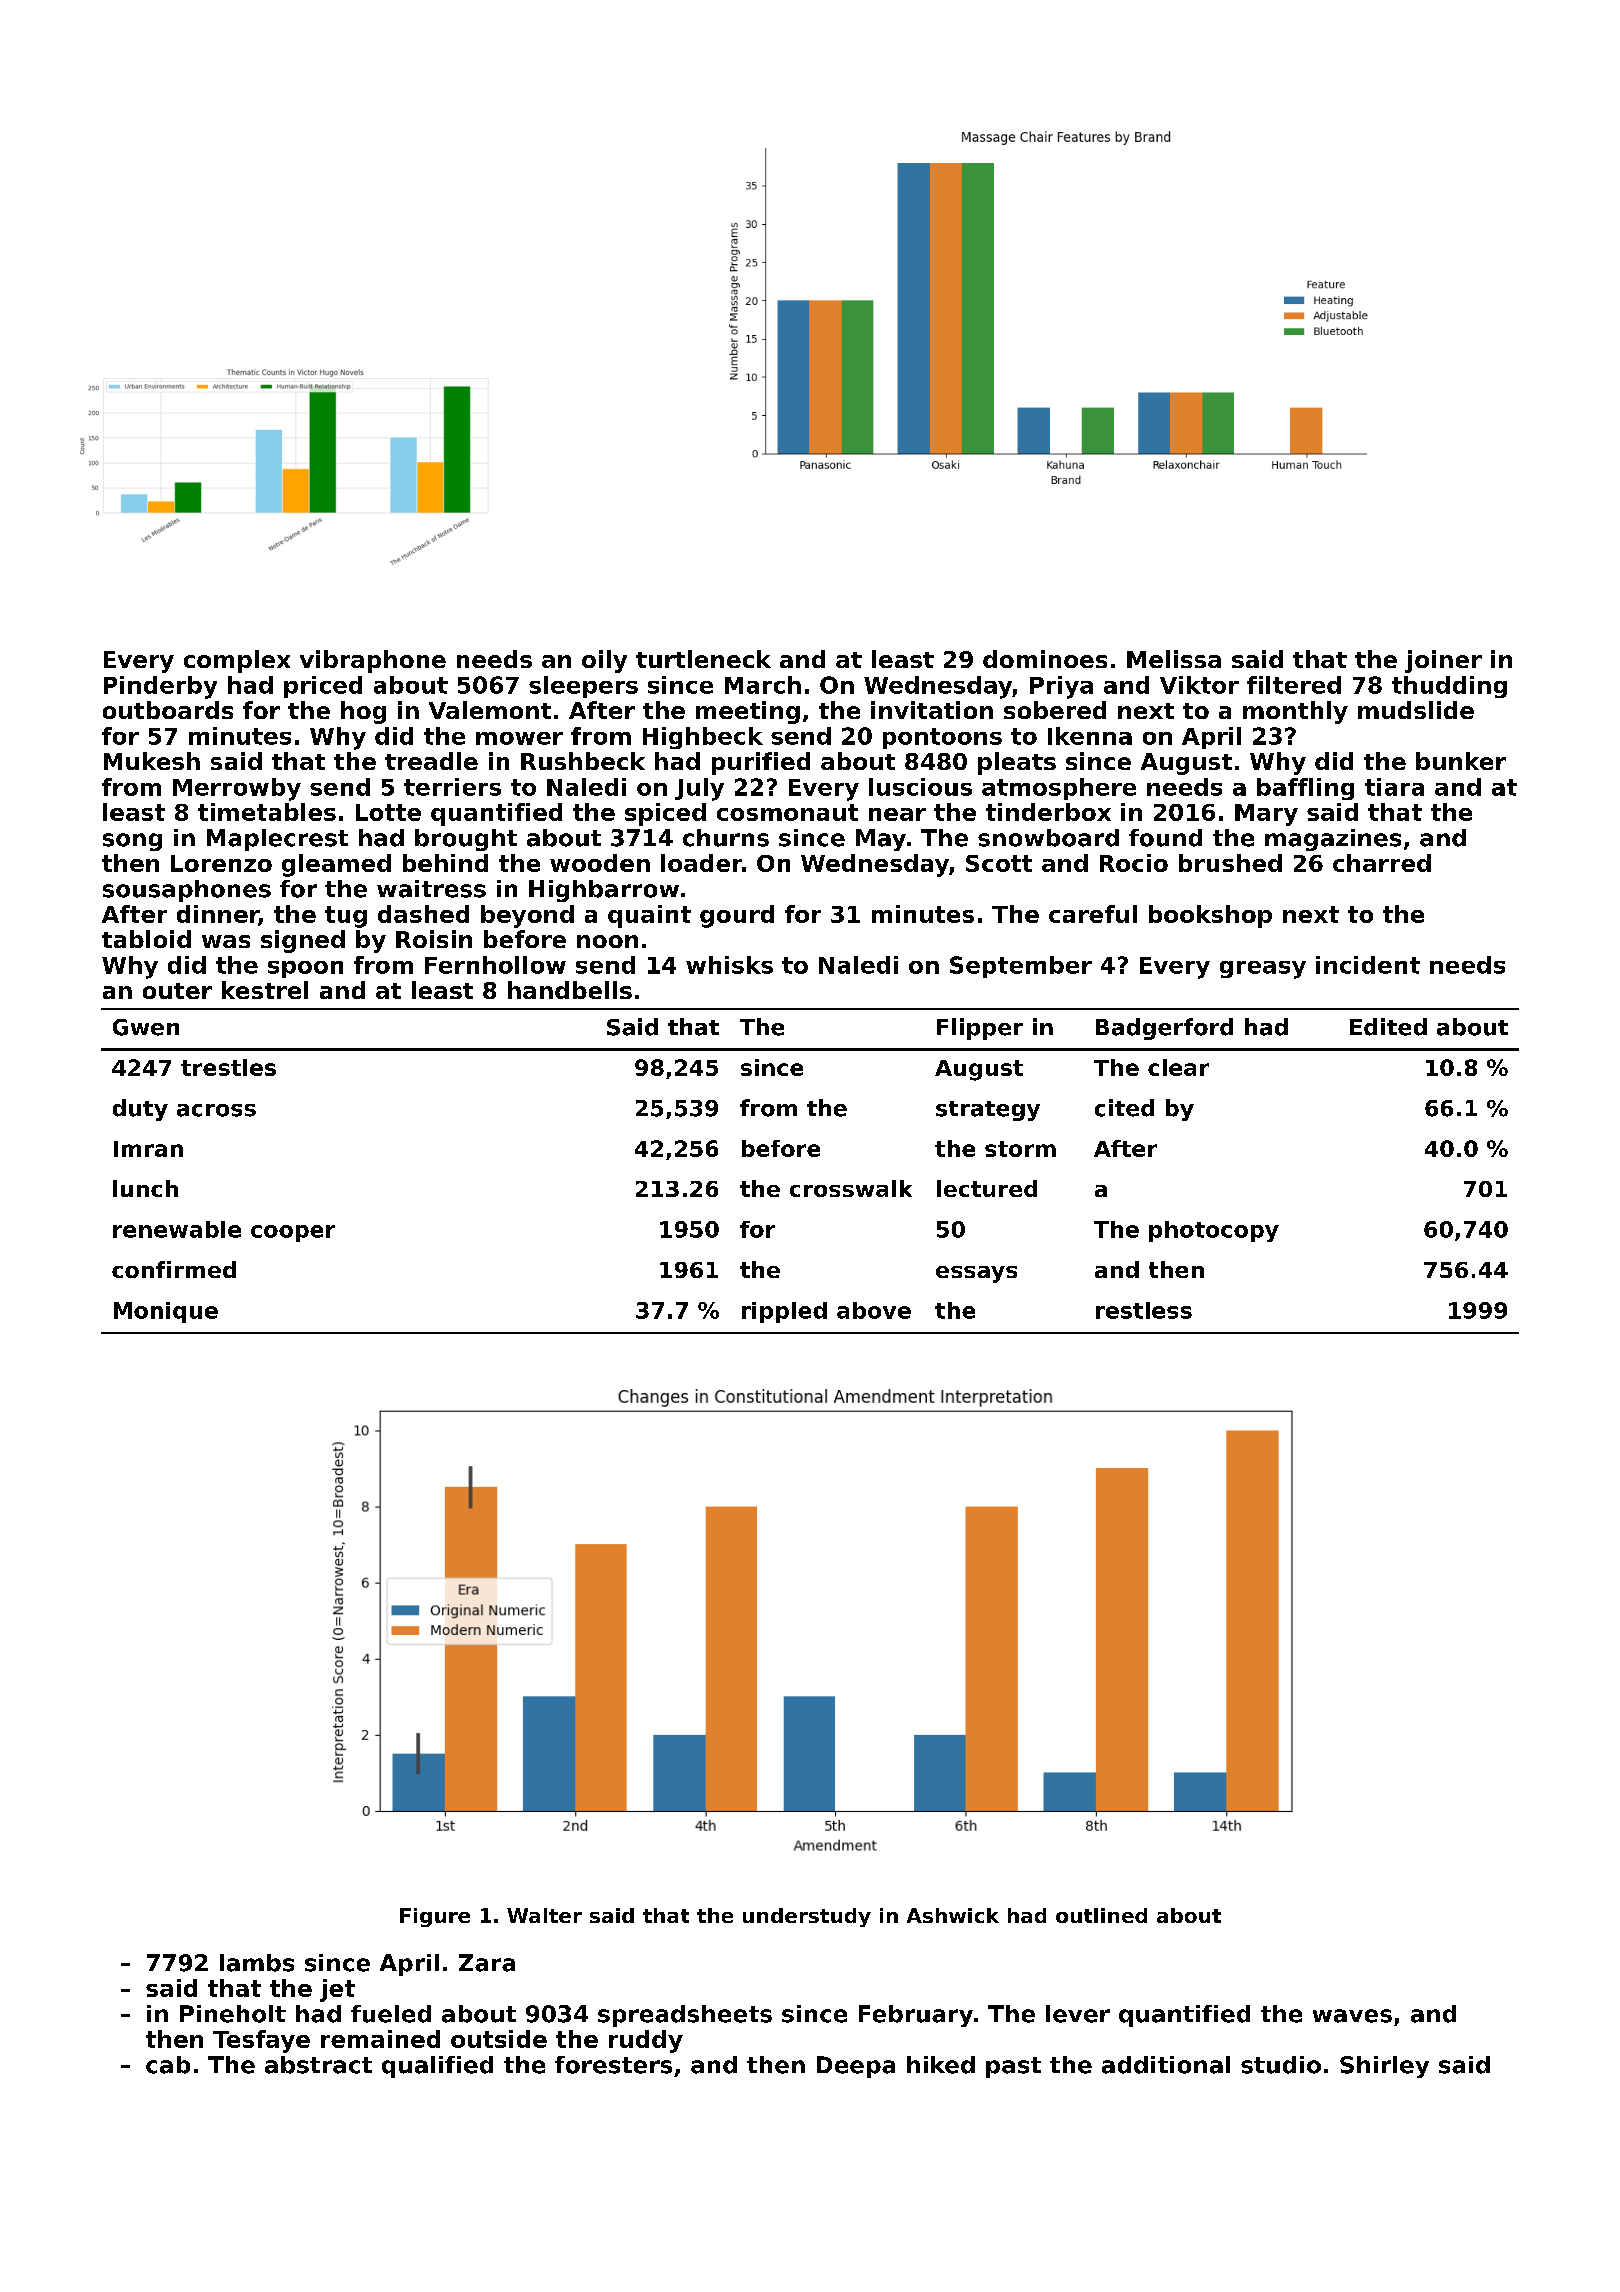 The image size is (1620, 2292). What do you see at coordinates (1164, 1029) in the page?
I see `Badgerford` at bounding box center [1164, 1029].
